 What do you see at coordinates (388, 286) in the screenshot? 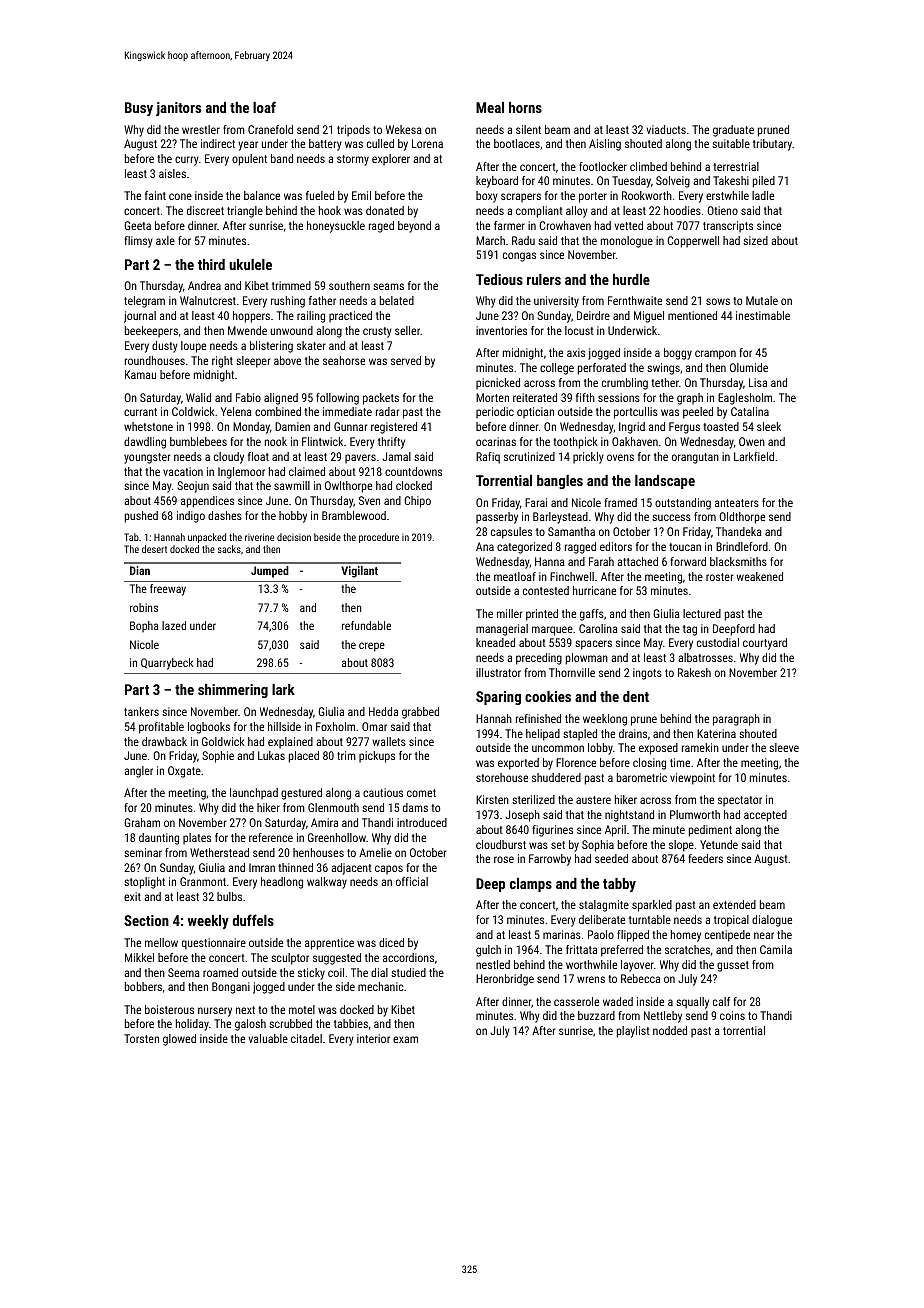
I see `seams` at bounding box center [388, 286].
